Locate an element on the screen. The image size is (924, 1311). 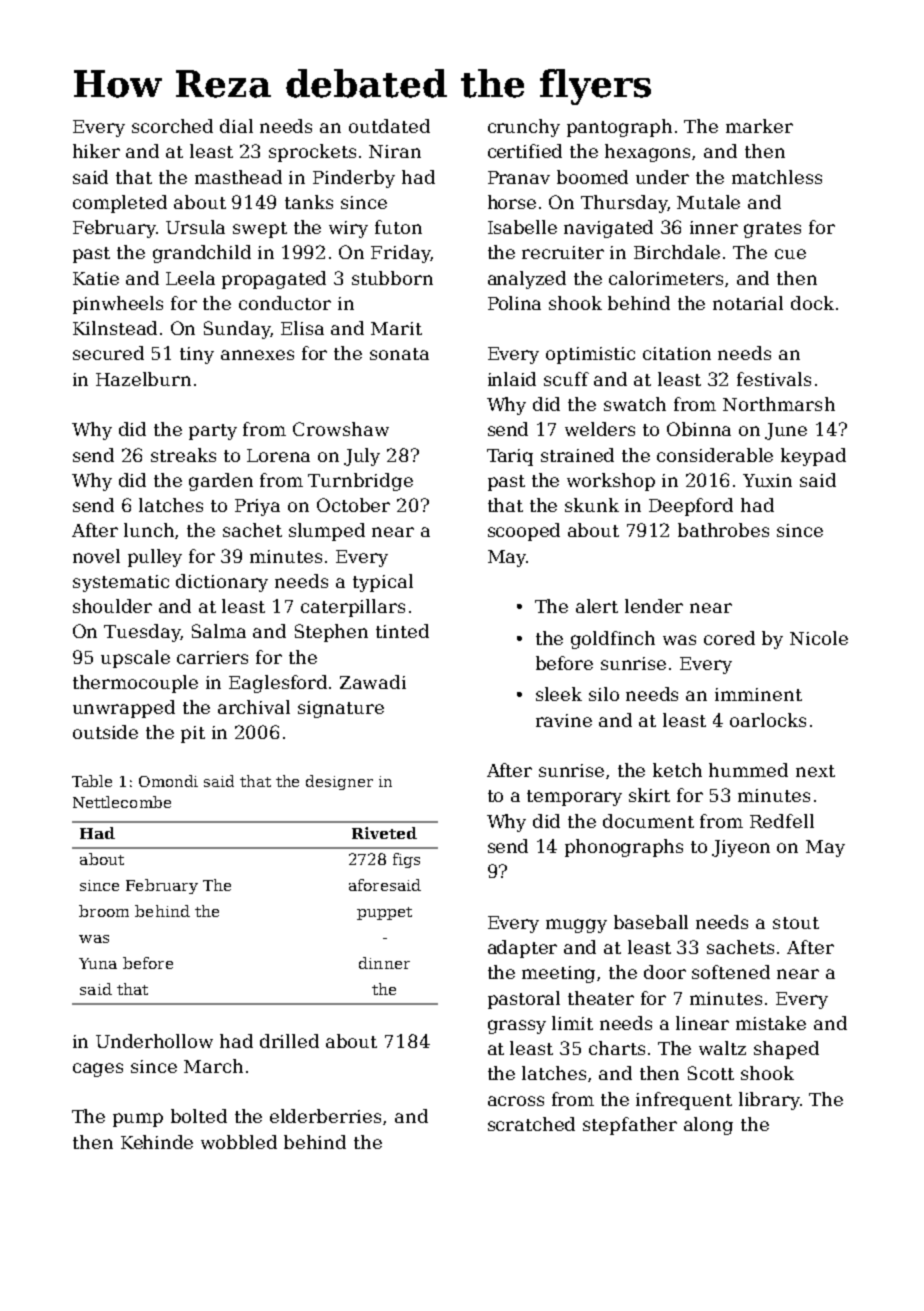
bathrobes is located at coordinates (723, 530).
